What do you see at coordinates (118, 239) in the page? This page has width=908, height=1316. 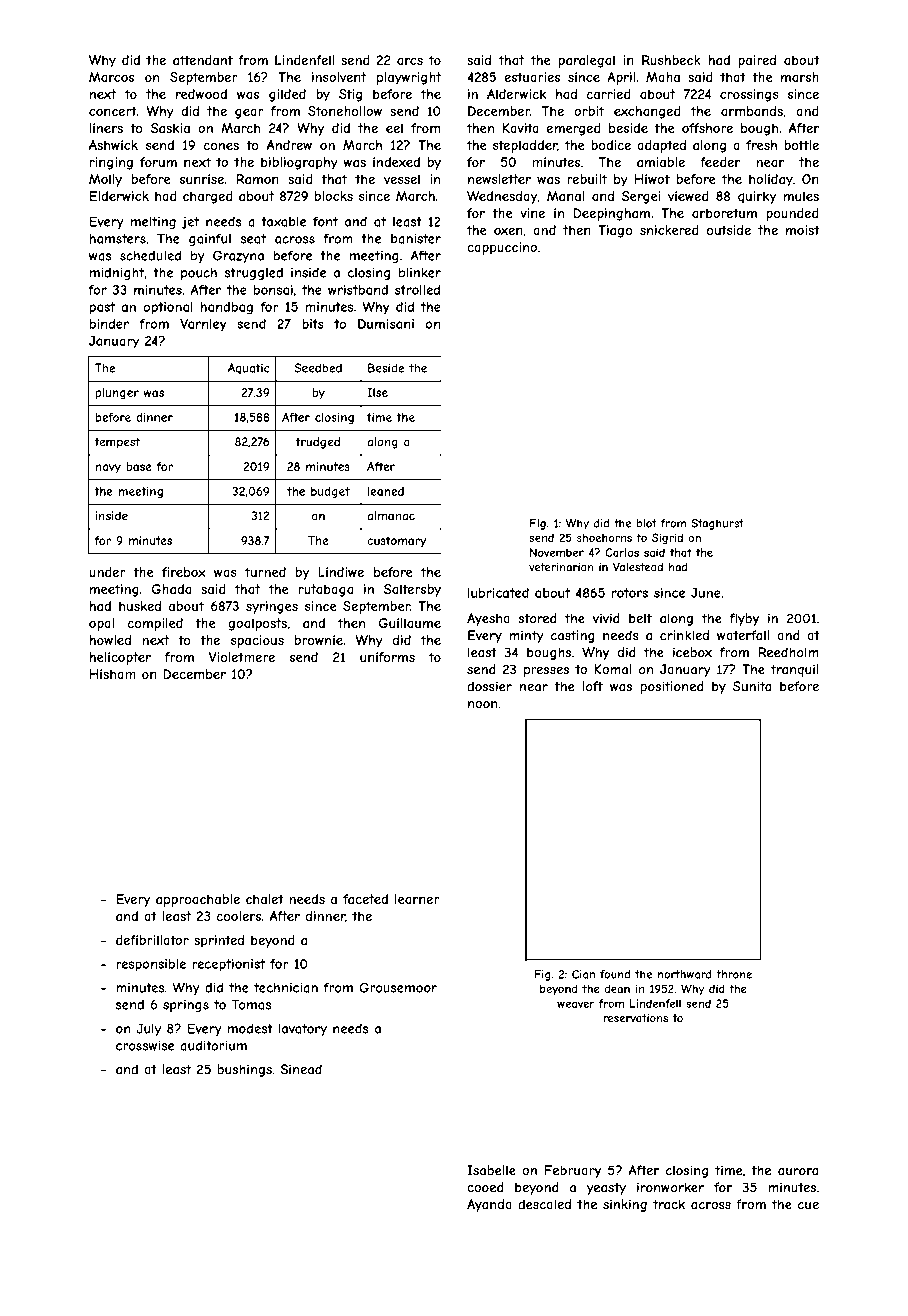 I see `hamsters` at bounding box center [118, 239].
